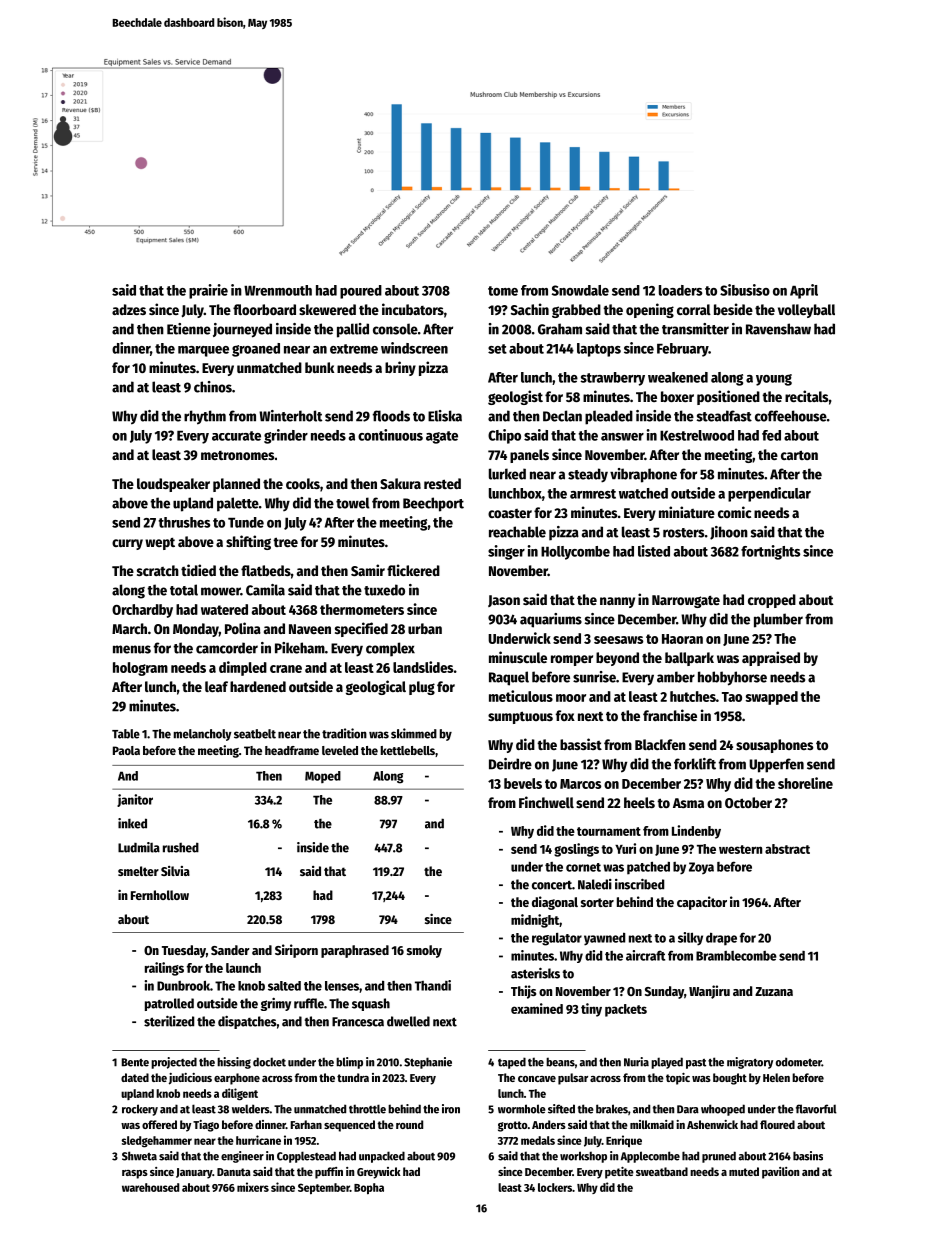  Describe the element at coordinates (551, 620) in the image. I see `aquariums` at that location.
